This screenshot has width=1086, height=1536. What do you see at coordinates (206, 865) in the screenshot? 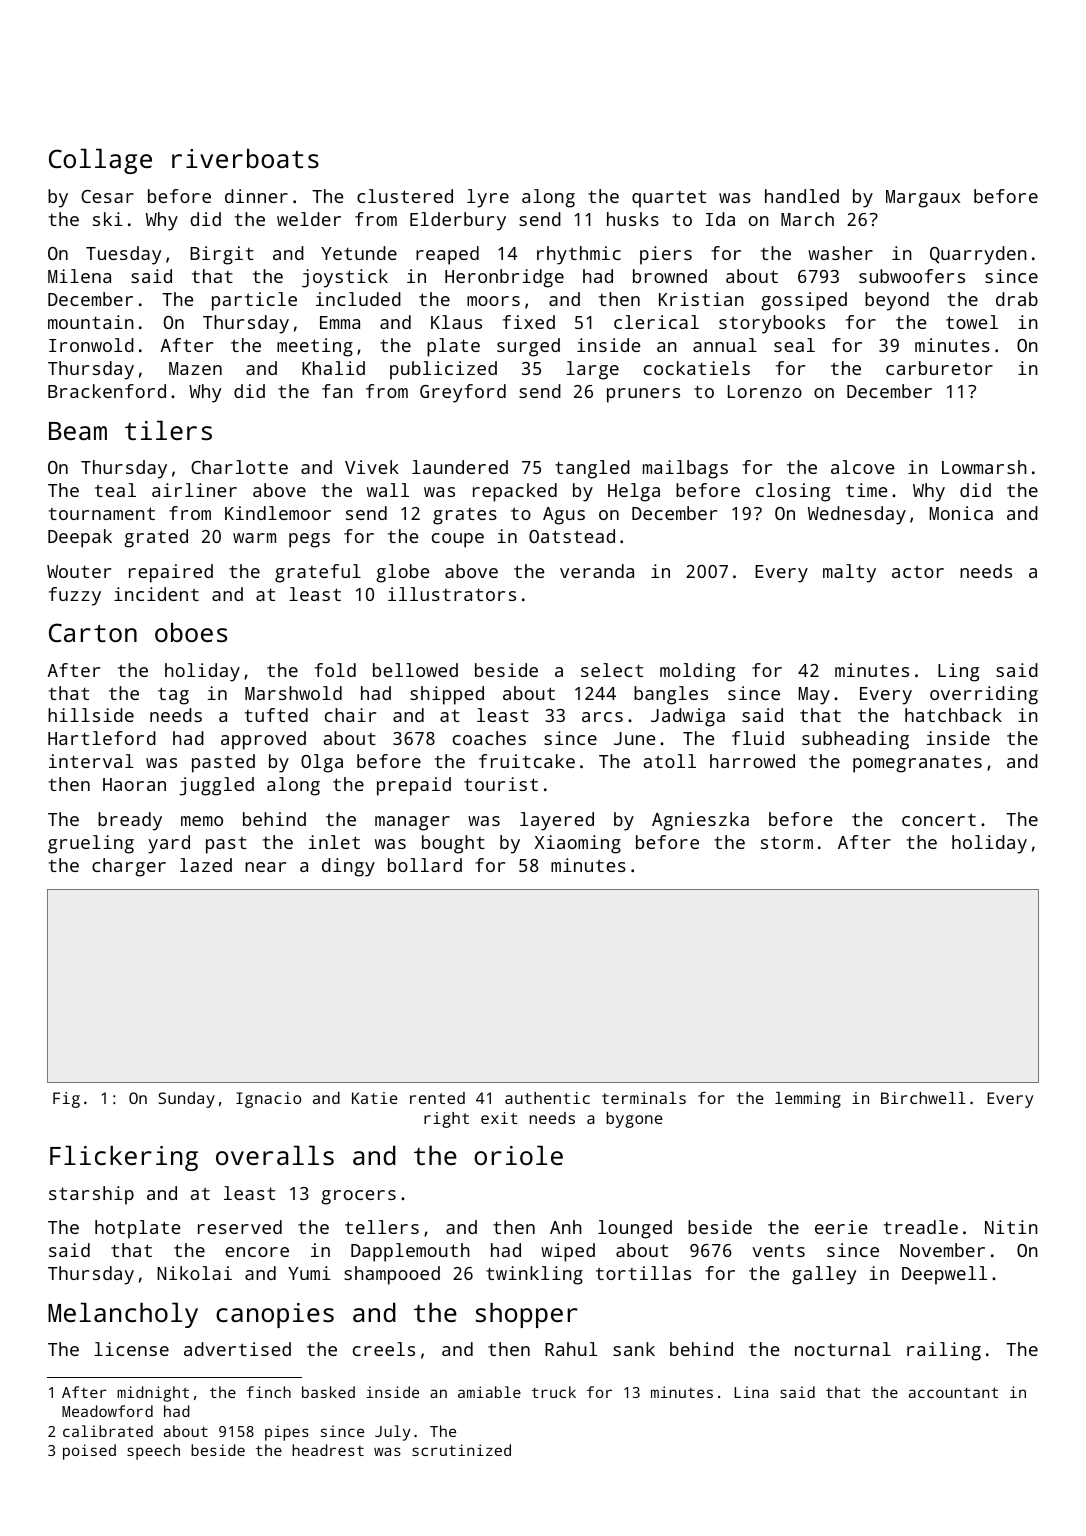
I see `lazed` at bounding box center [206, 865].
